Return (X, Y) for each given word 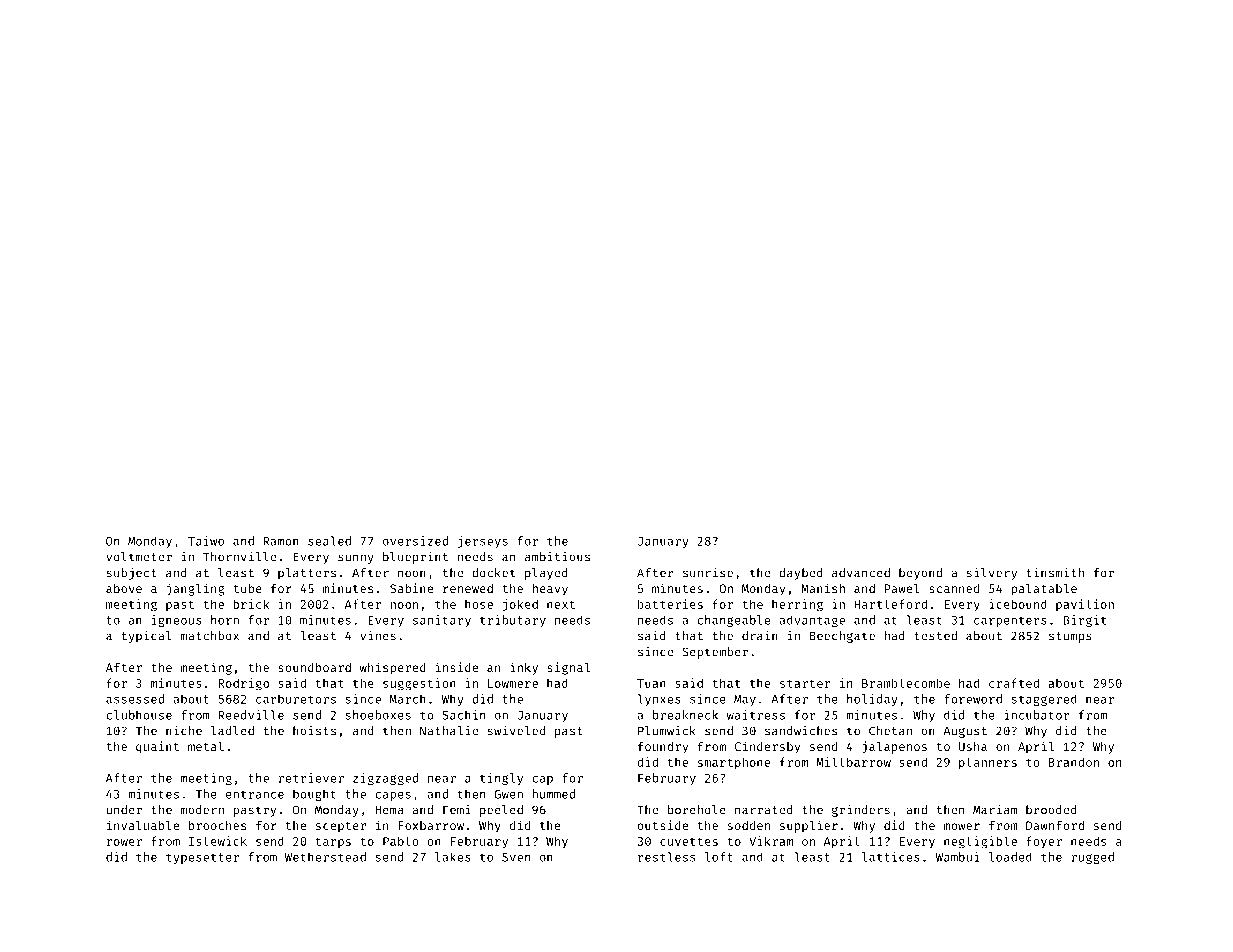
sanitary (442, 621)
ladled (232, 731)
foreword (973, 699)
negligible (980, 842)
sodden (749, 825)
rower (124, 842)
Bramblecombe (906, 683)
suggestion (419, 684)
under (124, 810)
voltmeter (139, 557)
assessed (135, 699)
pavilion (1085, 605)
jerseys (483, 542)
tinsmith (1055, 572)
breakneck (685, 715)
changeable (733, 621)
